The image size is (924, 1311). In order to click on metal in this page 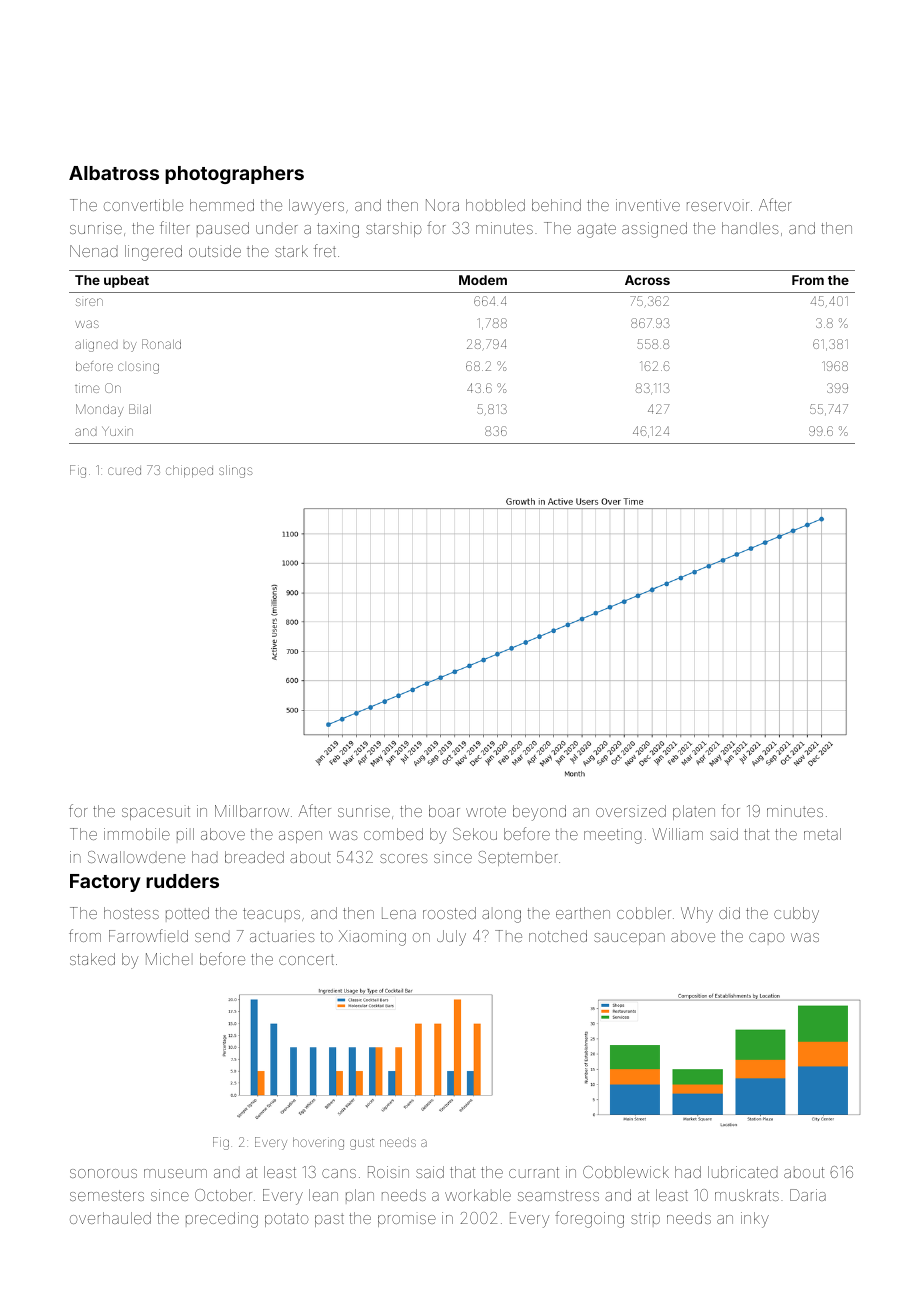, I will do `click(822, 834)`.
